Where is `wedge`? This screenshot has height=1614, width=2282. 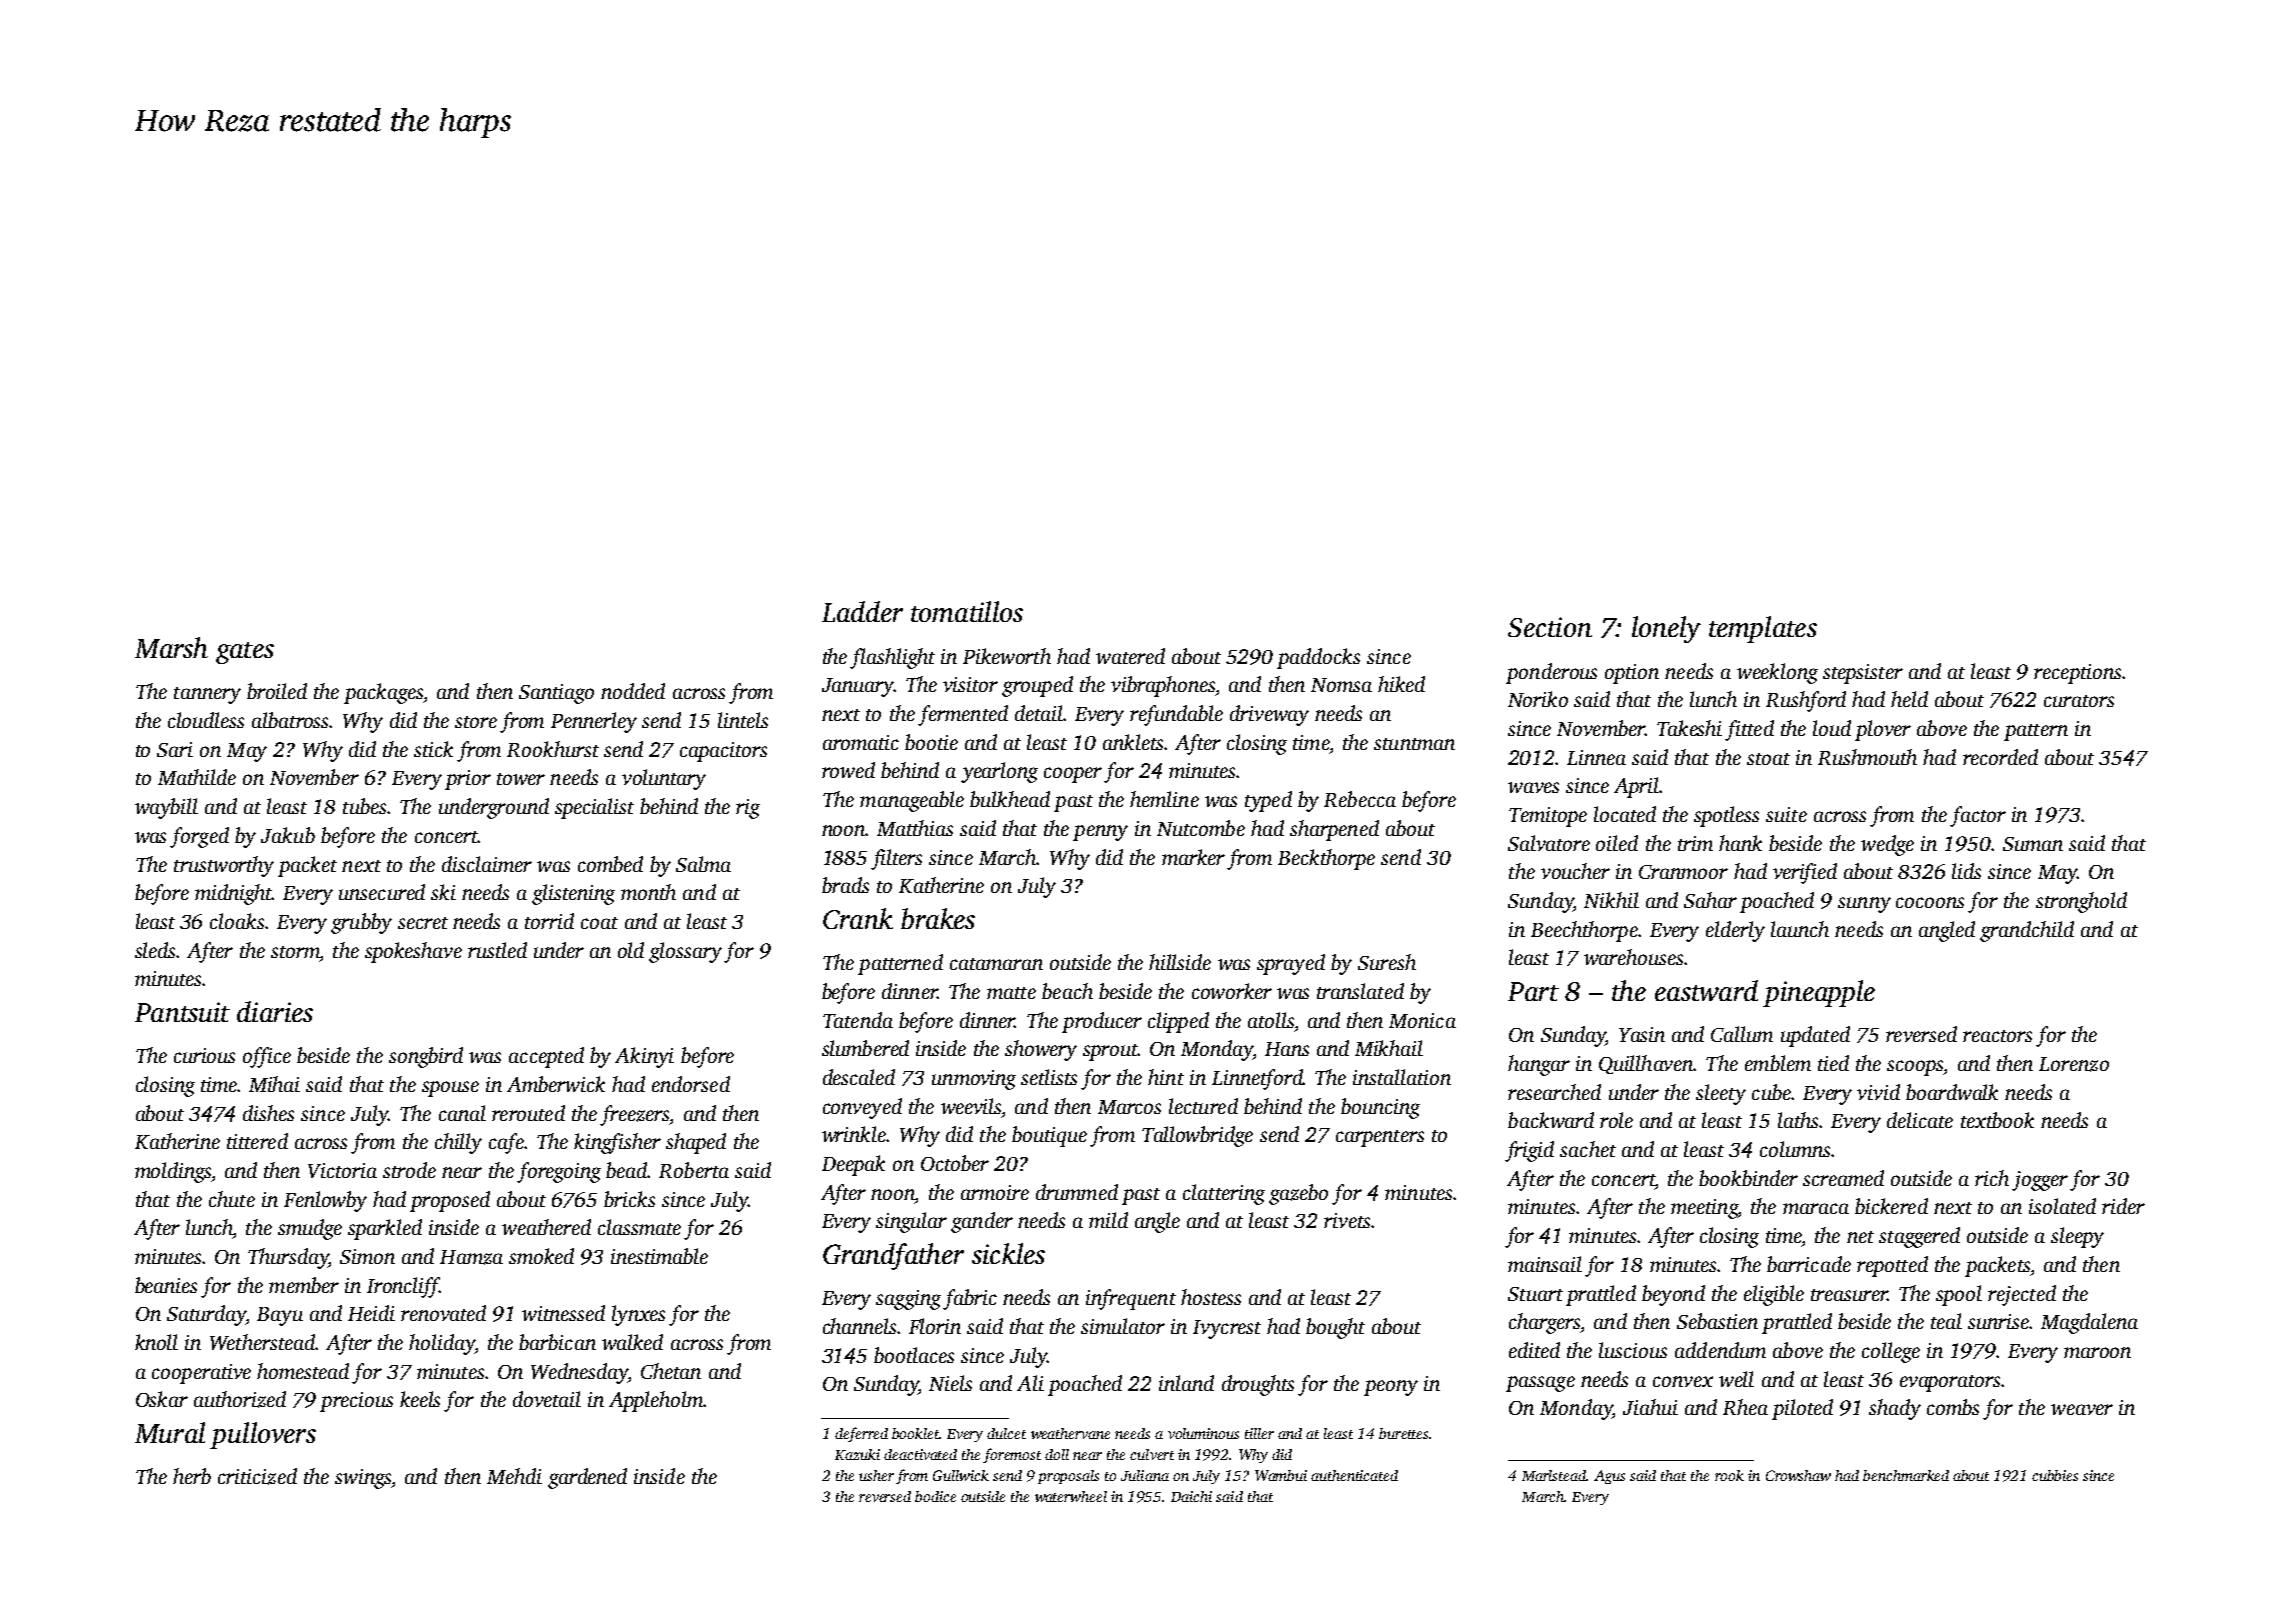 wedge is located at coordinates (1887, 845).
